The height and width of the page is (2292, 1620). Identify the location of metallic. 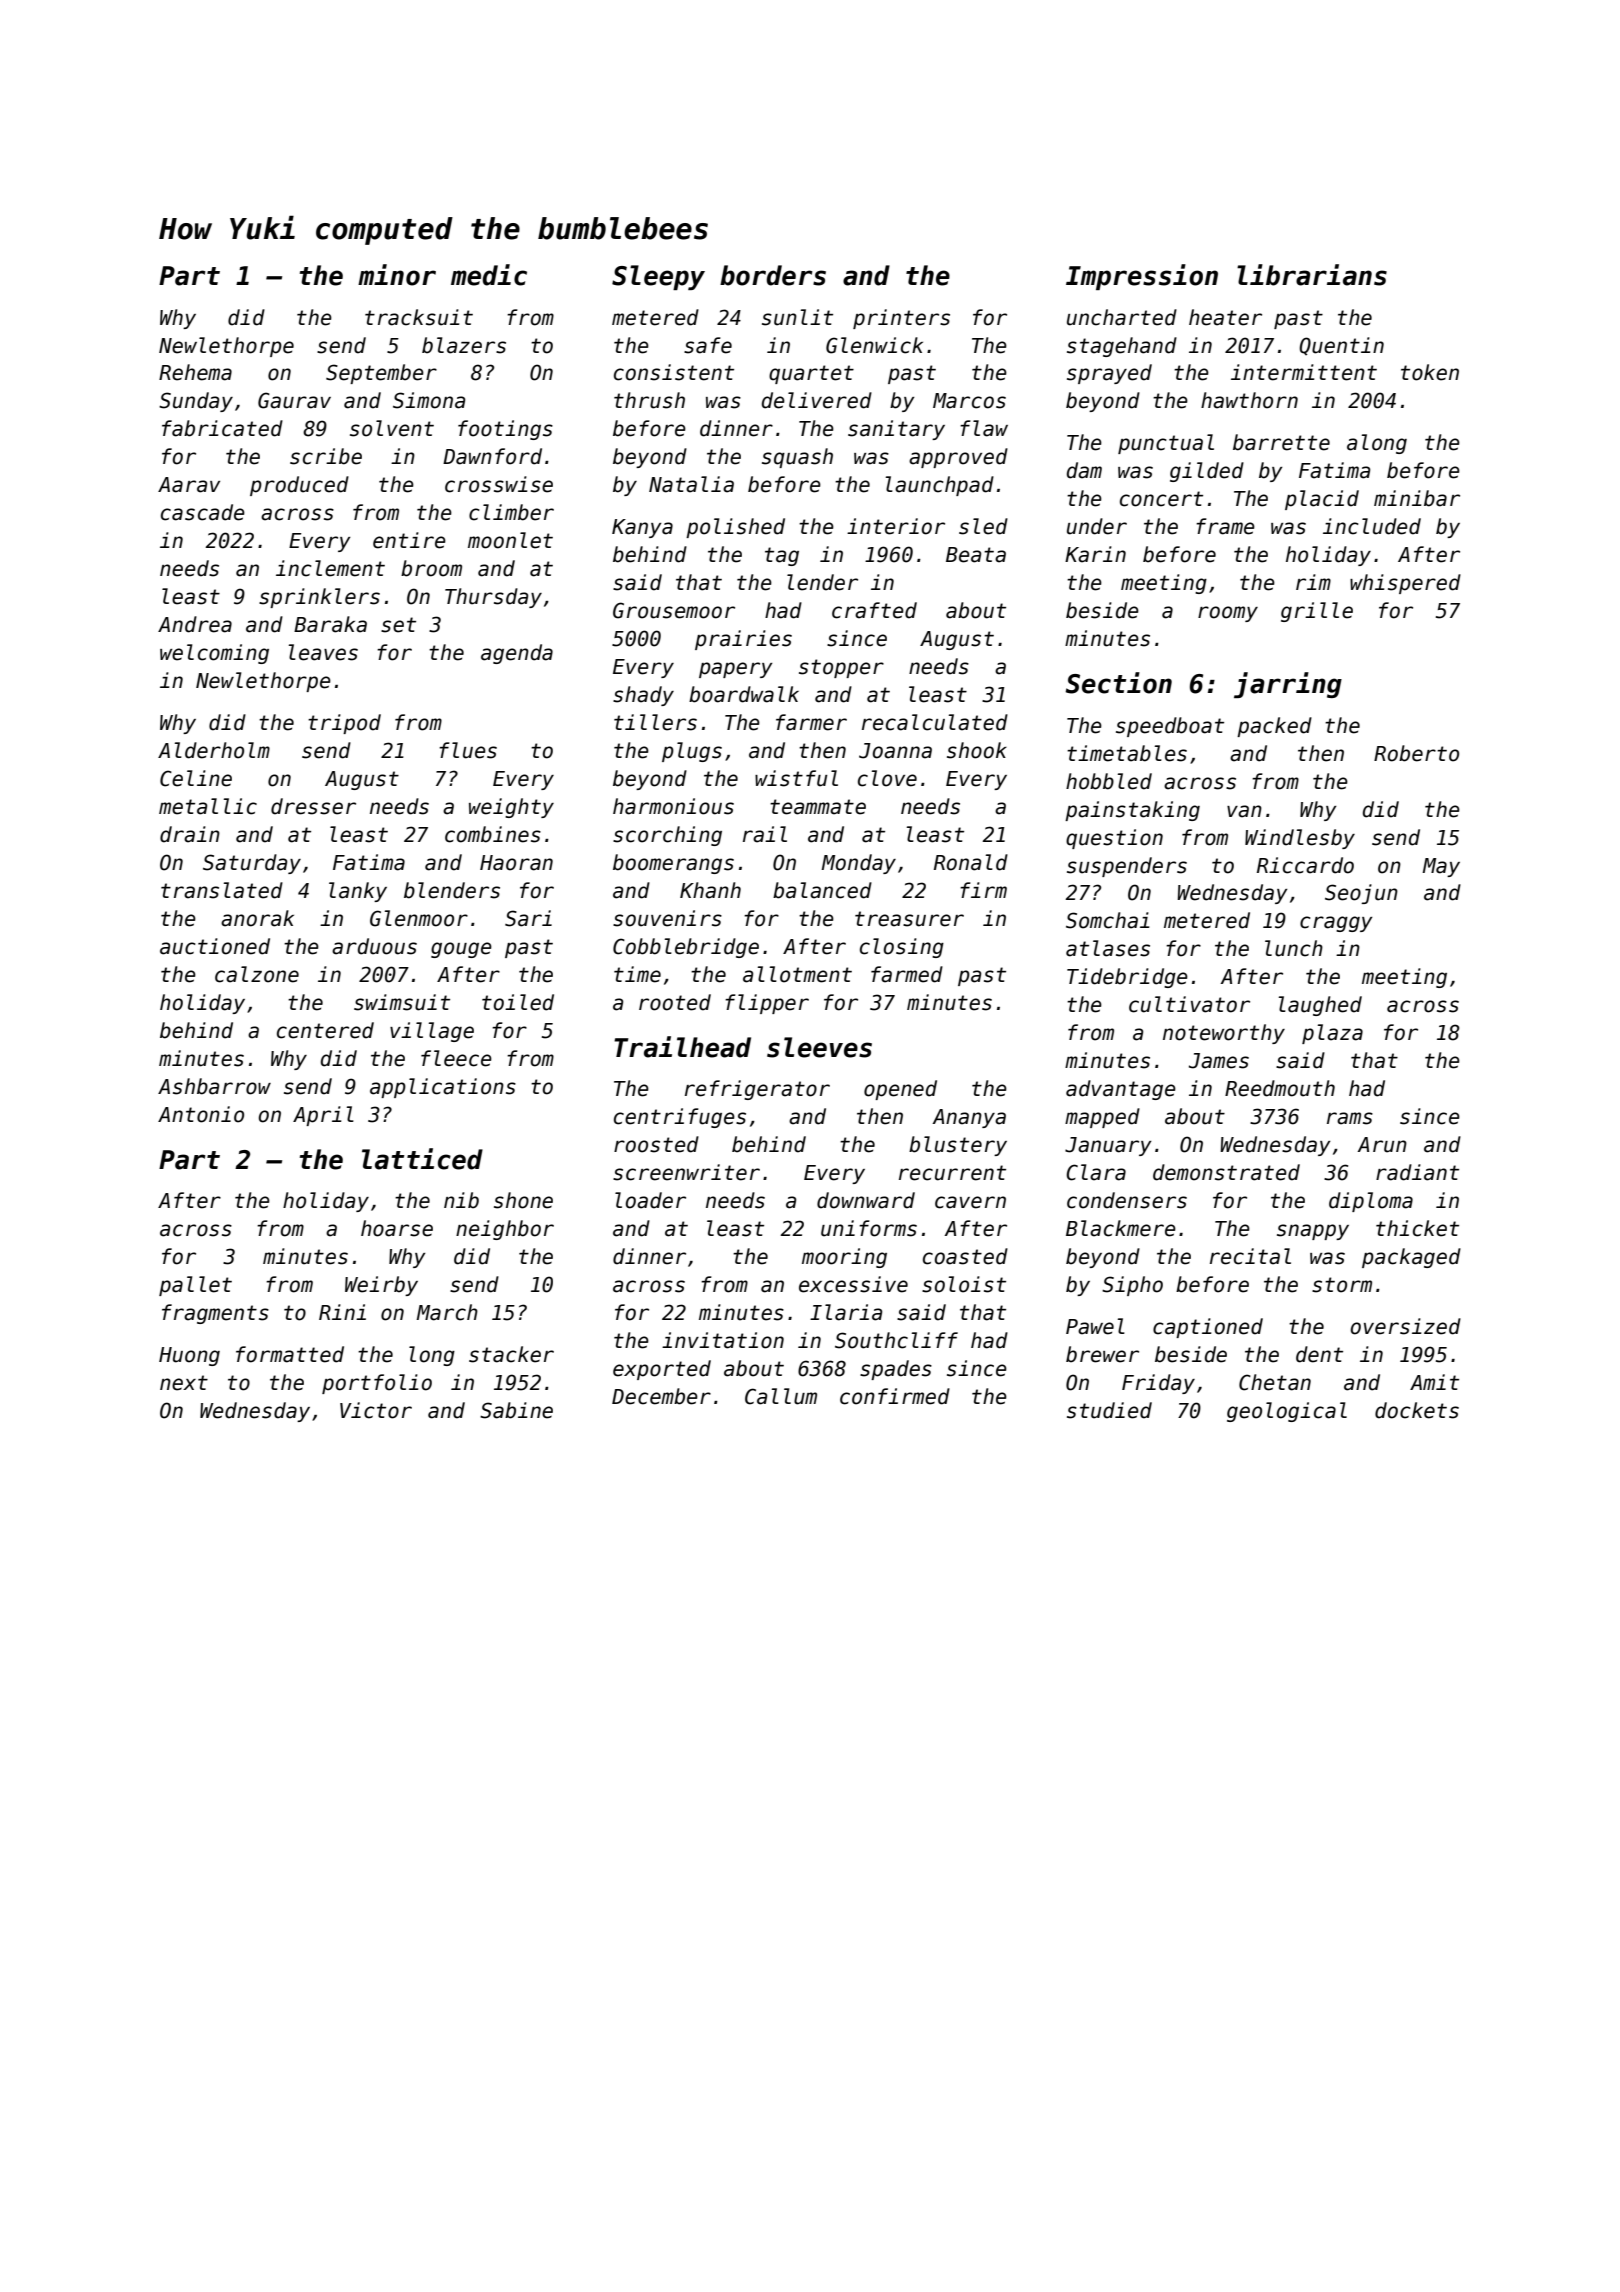
(208, 806).
